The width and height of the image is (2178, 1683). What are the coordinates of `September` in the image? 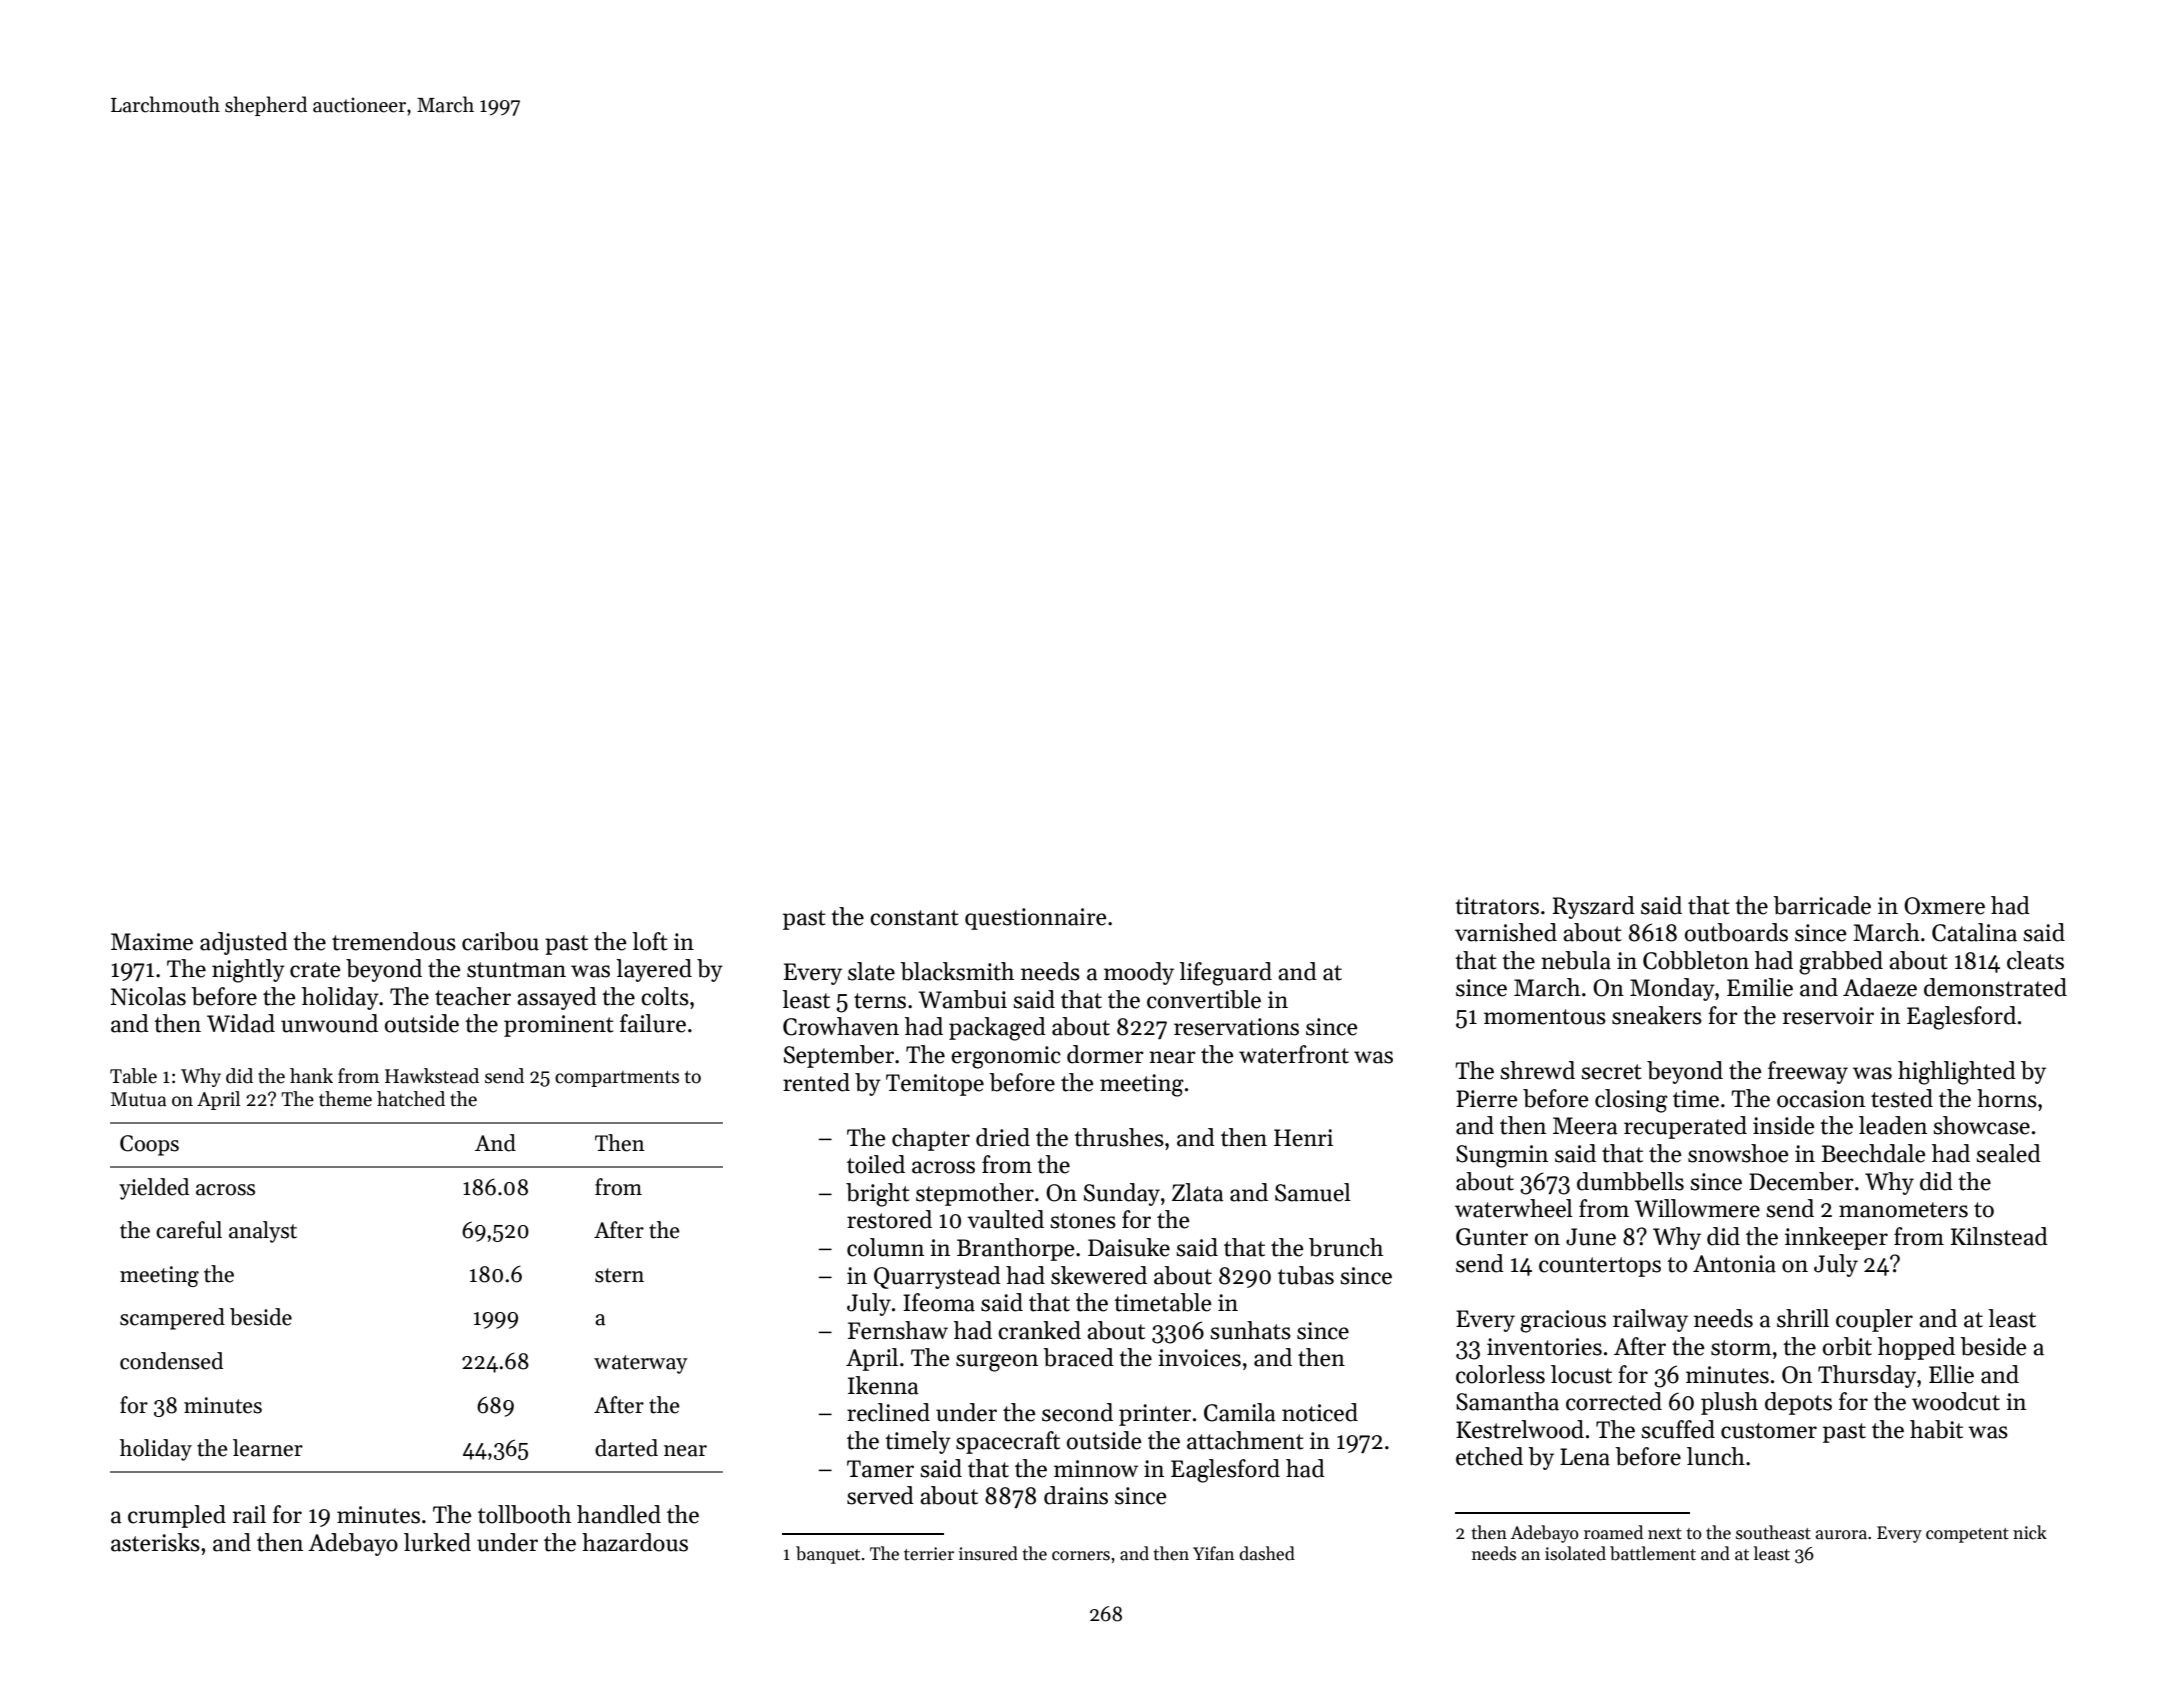 It's located at (839, 1056).
